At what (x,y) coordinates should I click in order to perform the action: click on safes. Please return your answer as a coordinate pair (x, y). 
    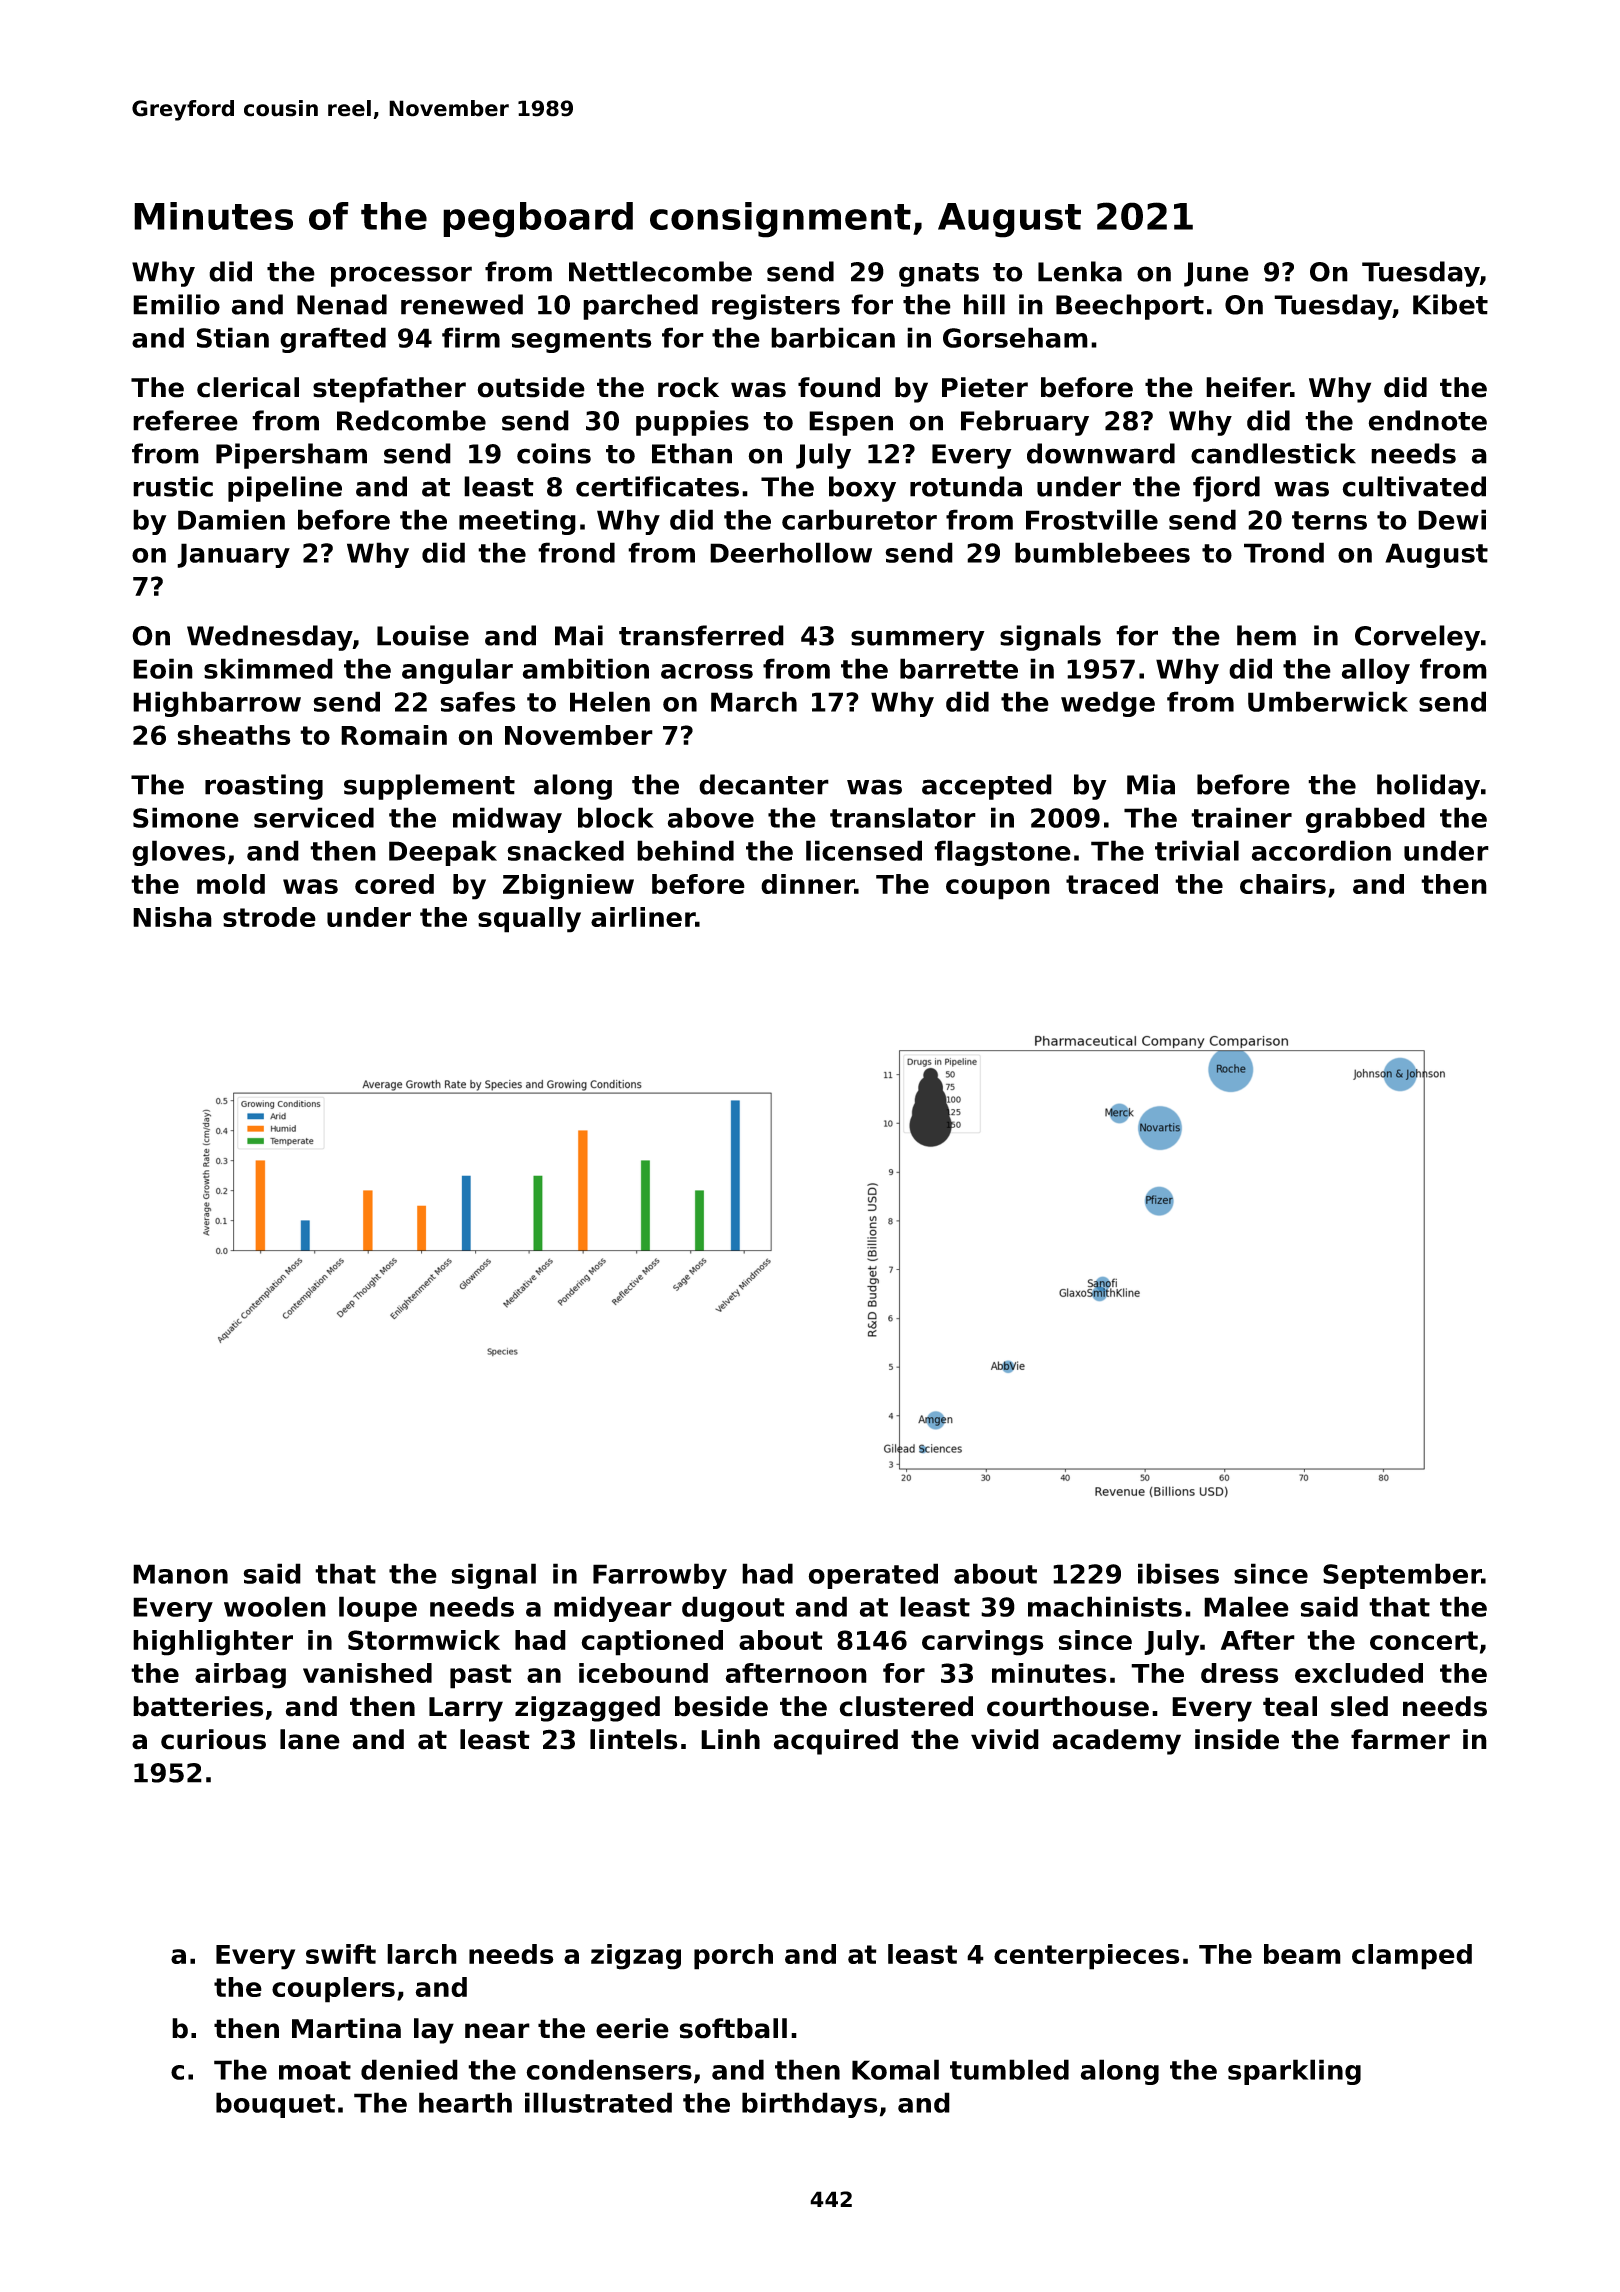
    Looking at the image, I should click on (478, 701).
